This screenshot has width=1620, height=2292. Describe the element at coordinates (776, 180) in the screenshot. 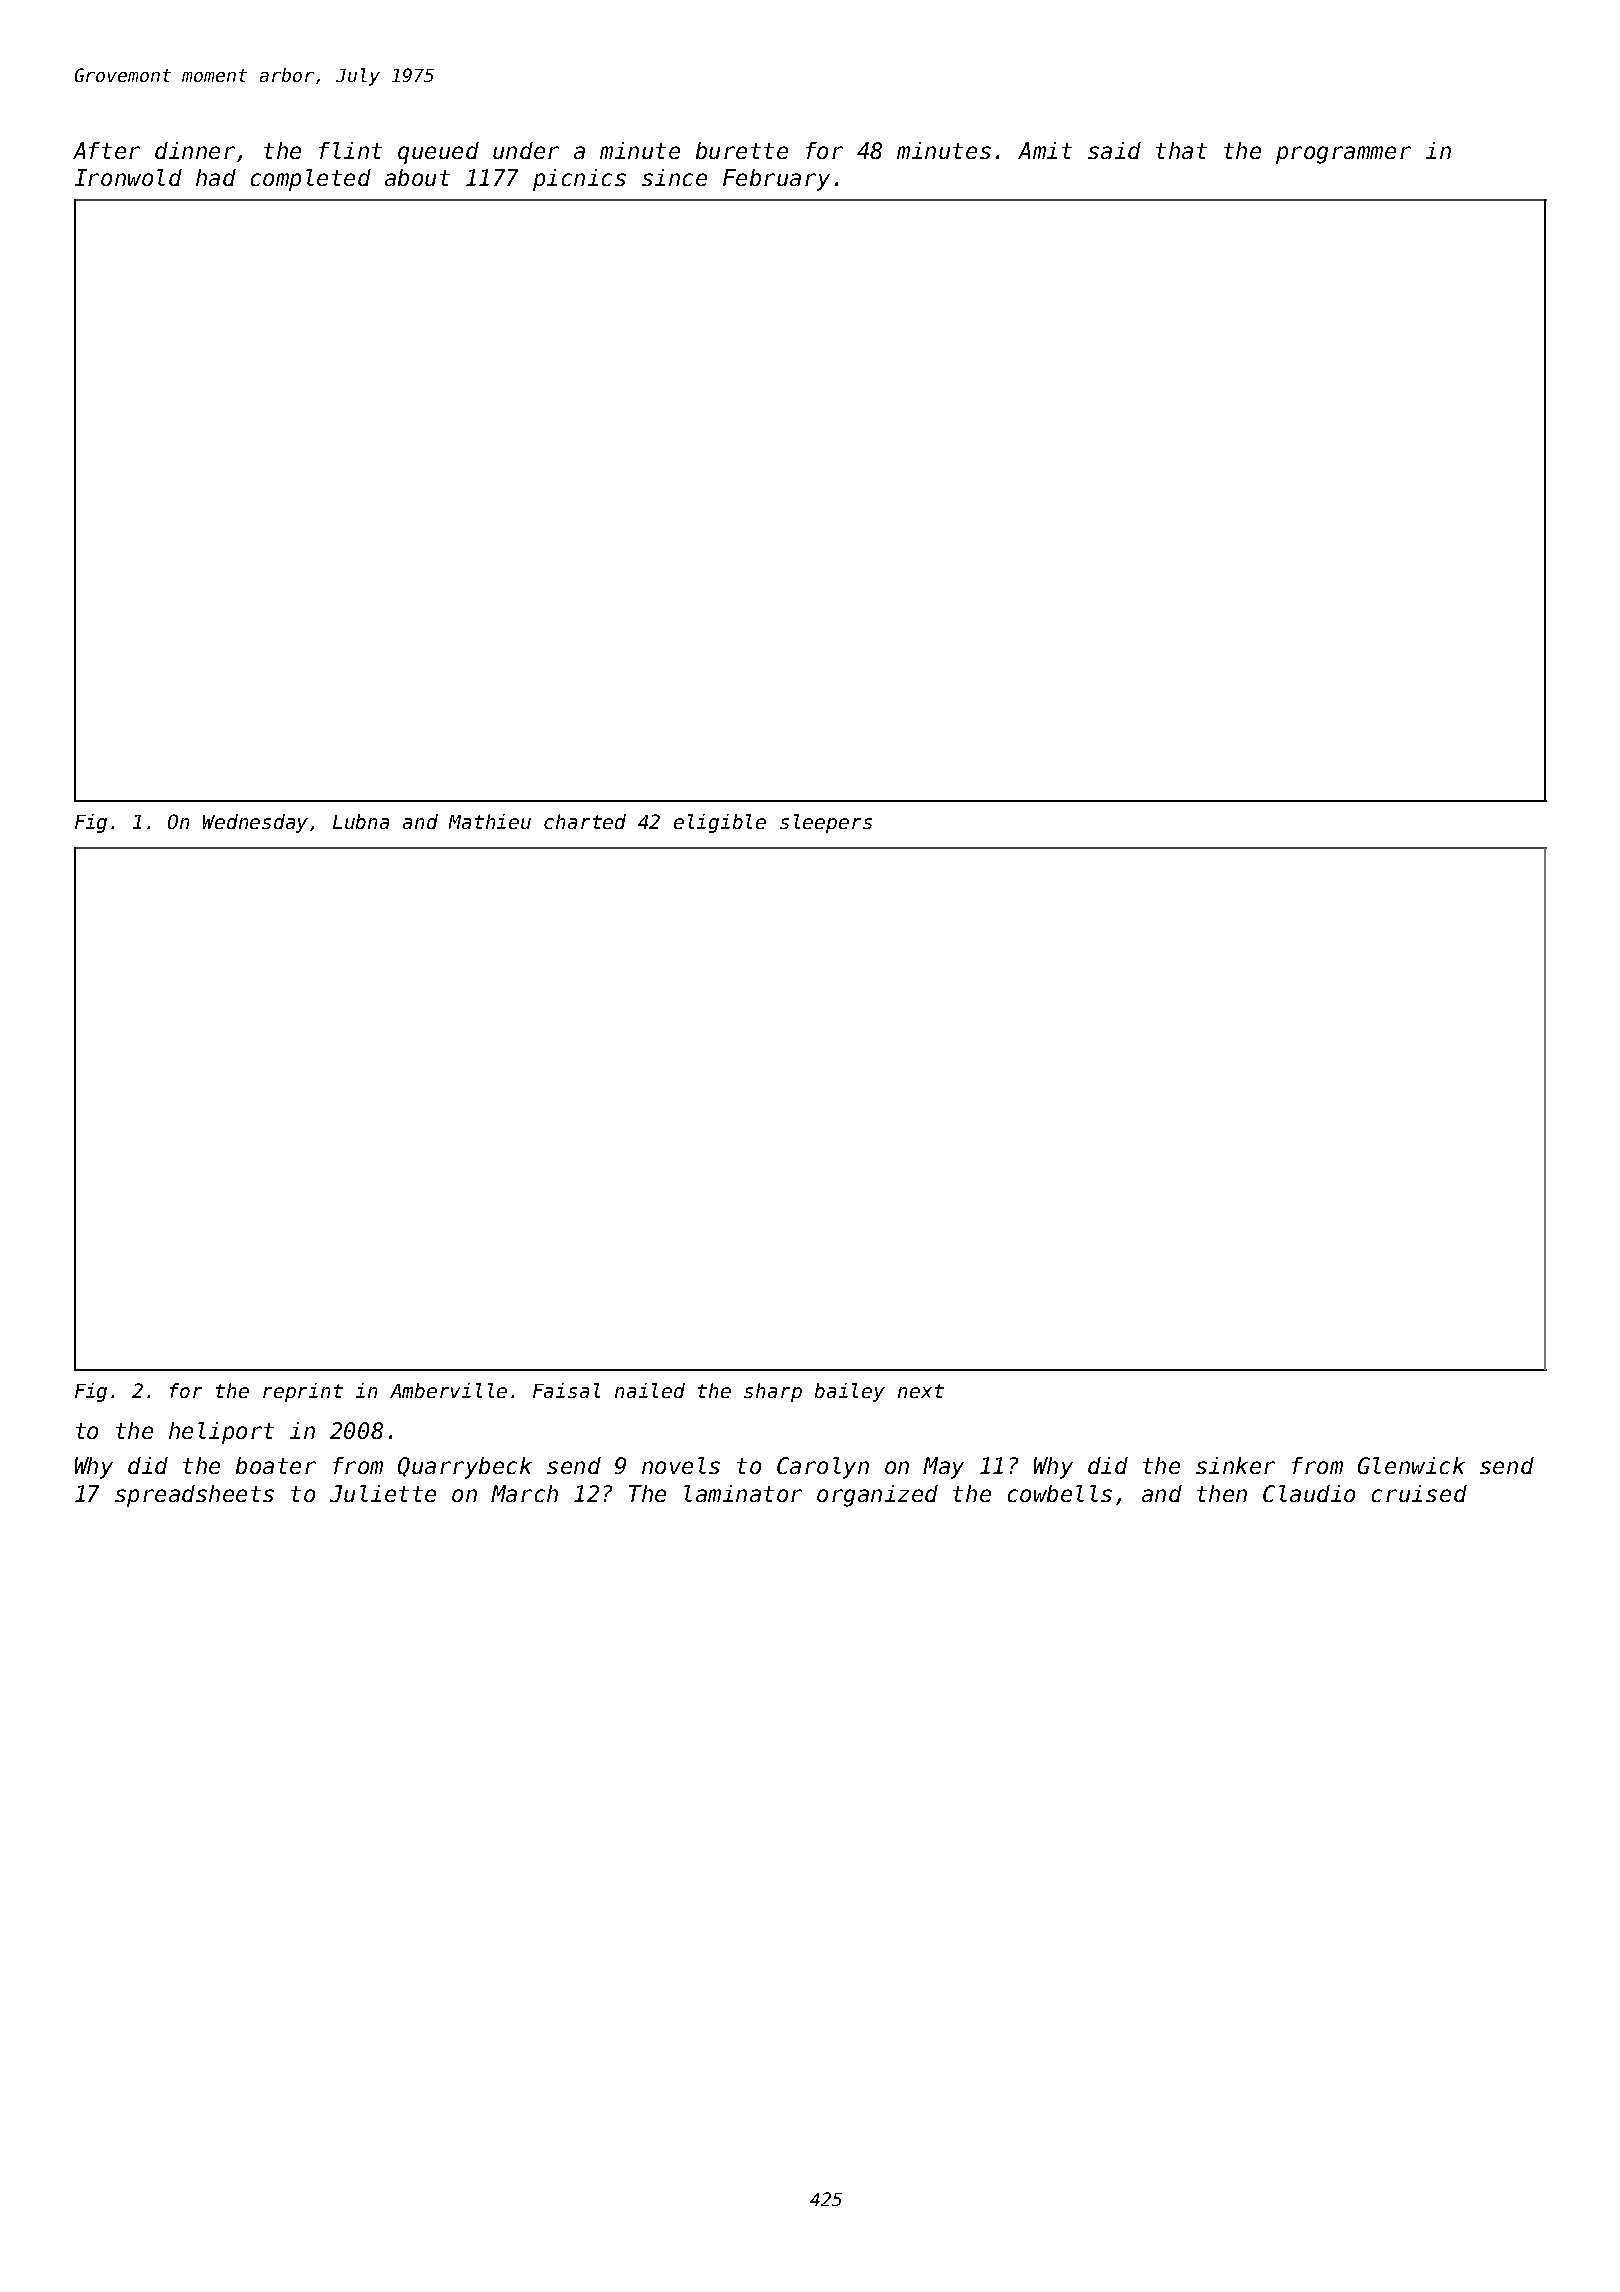

I see `February` at that location.
